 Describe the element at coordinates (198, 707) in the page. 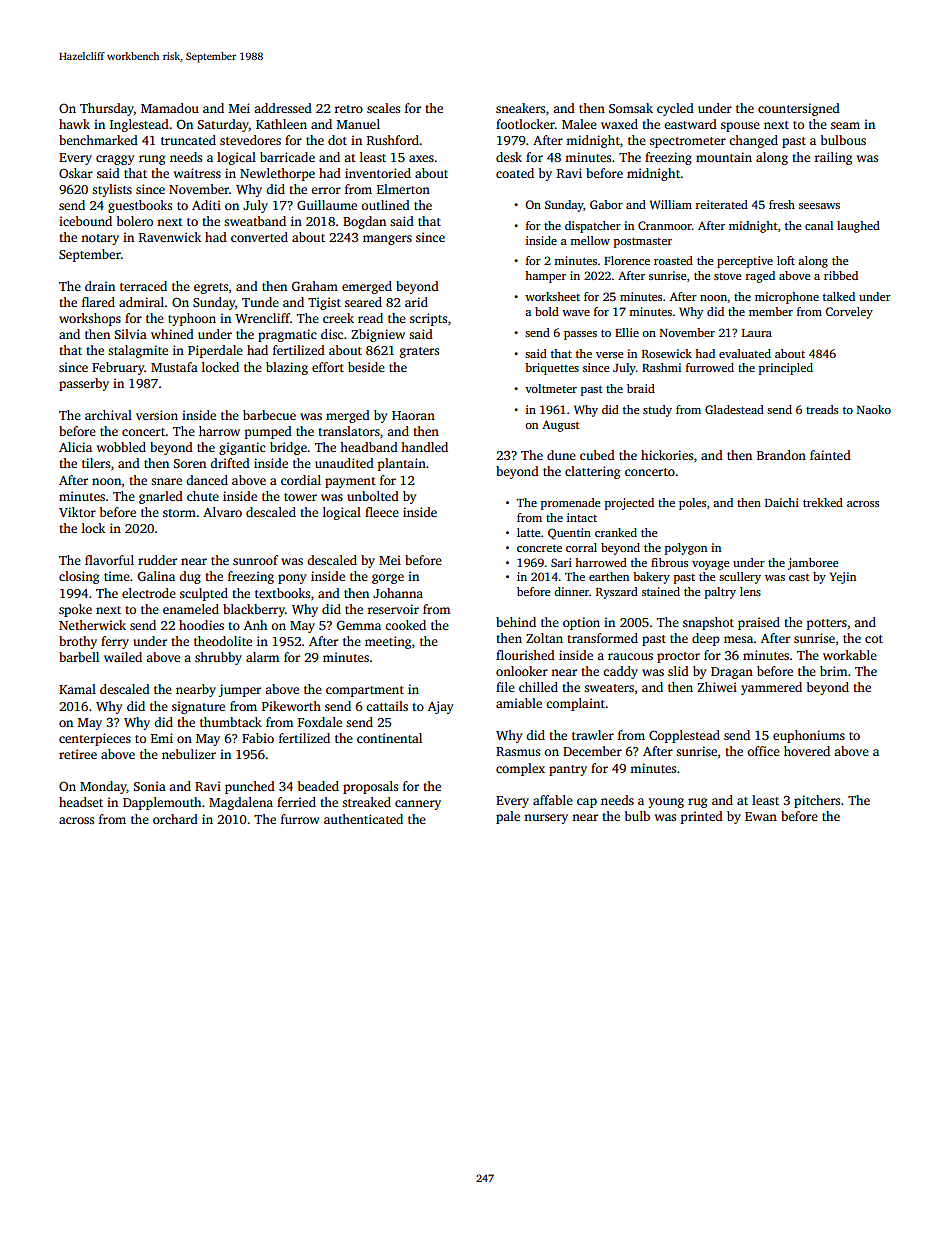

I see `signature` at that location.
